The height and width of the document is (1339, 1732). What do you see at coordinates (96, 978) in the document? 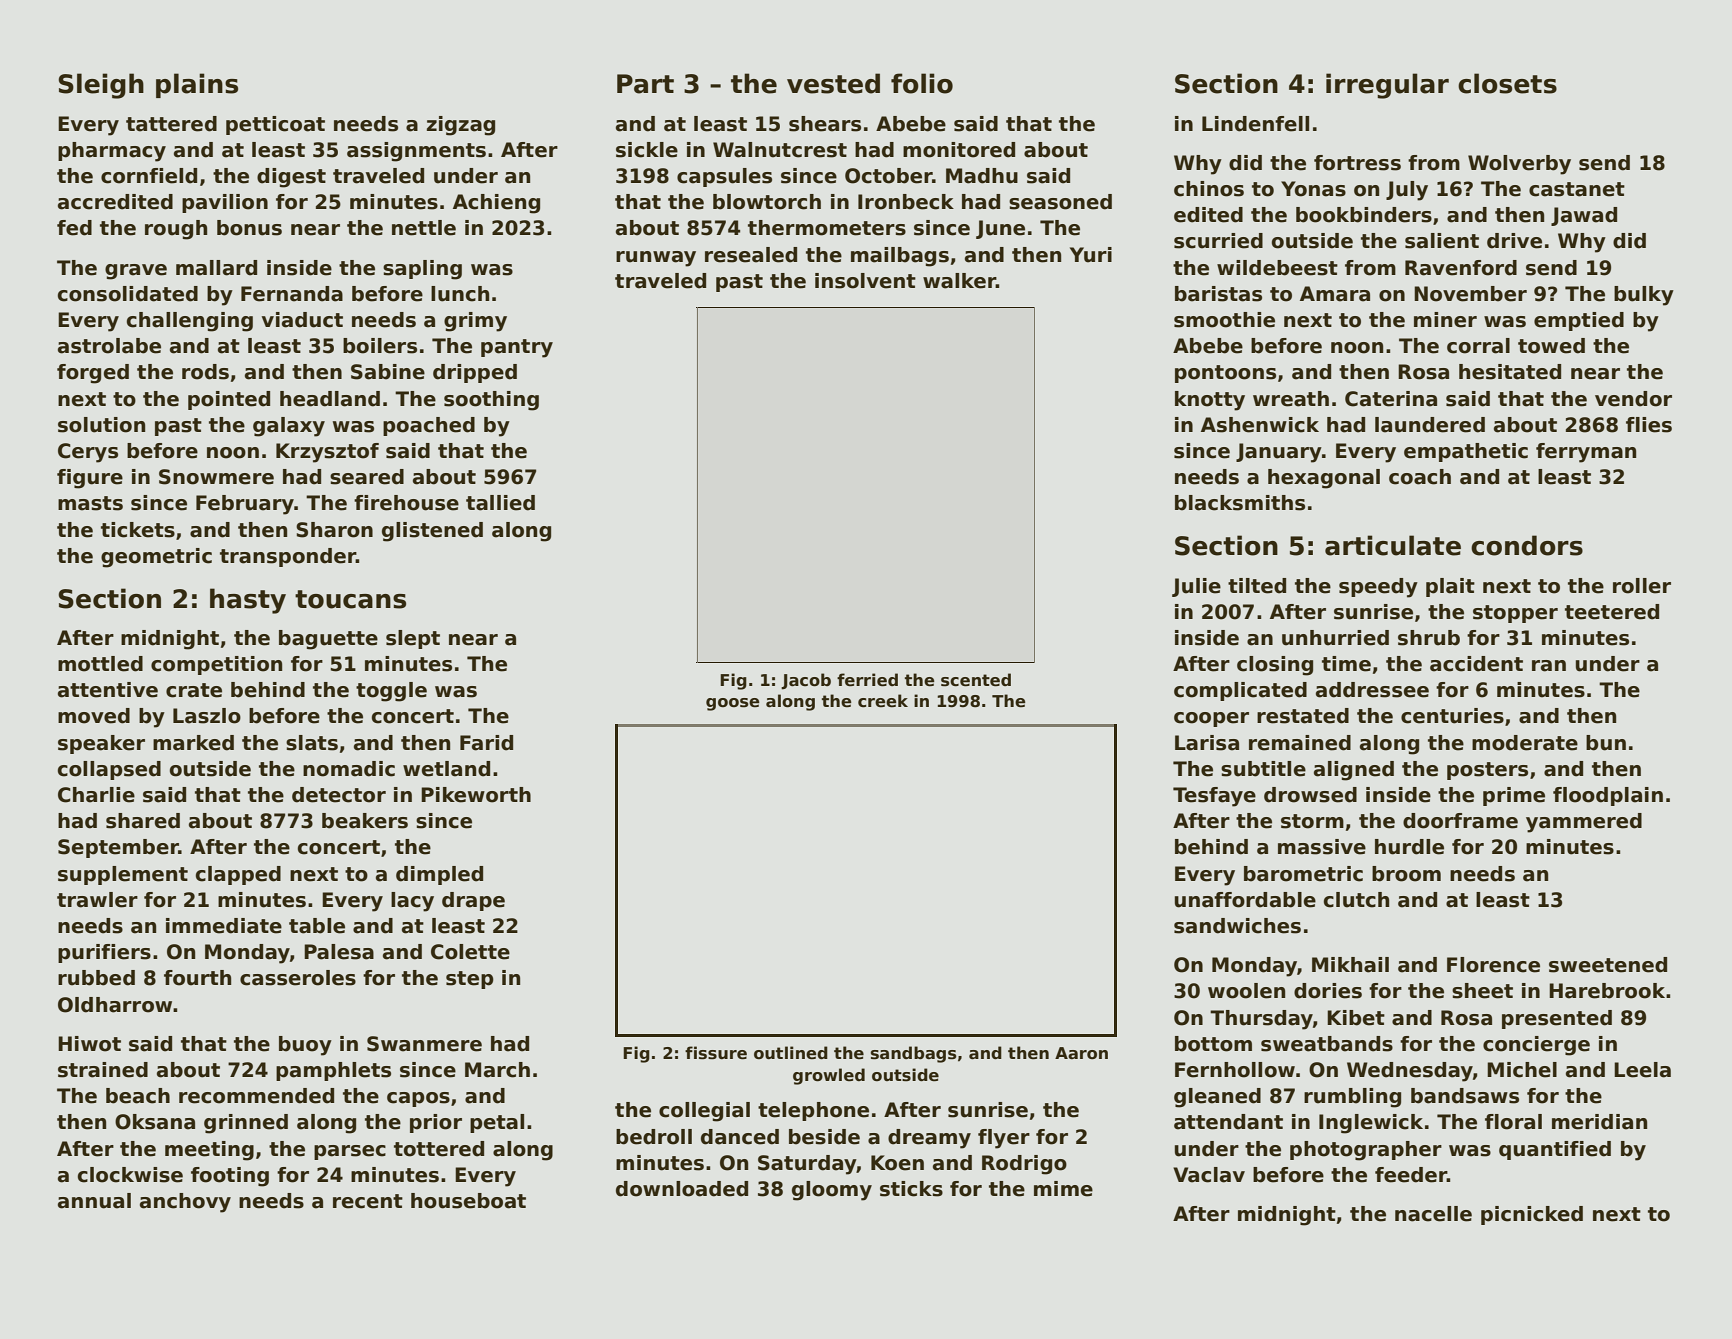
I see `rubbed` at bounding box center [96, 978].
